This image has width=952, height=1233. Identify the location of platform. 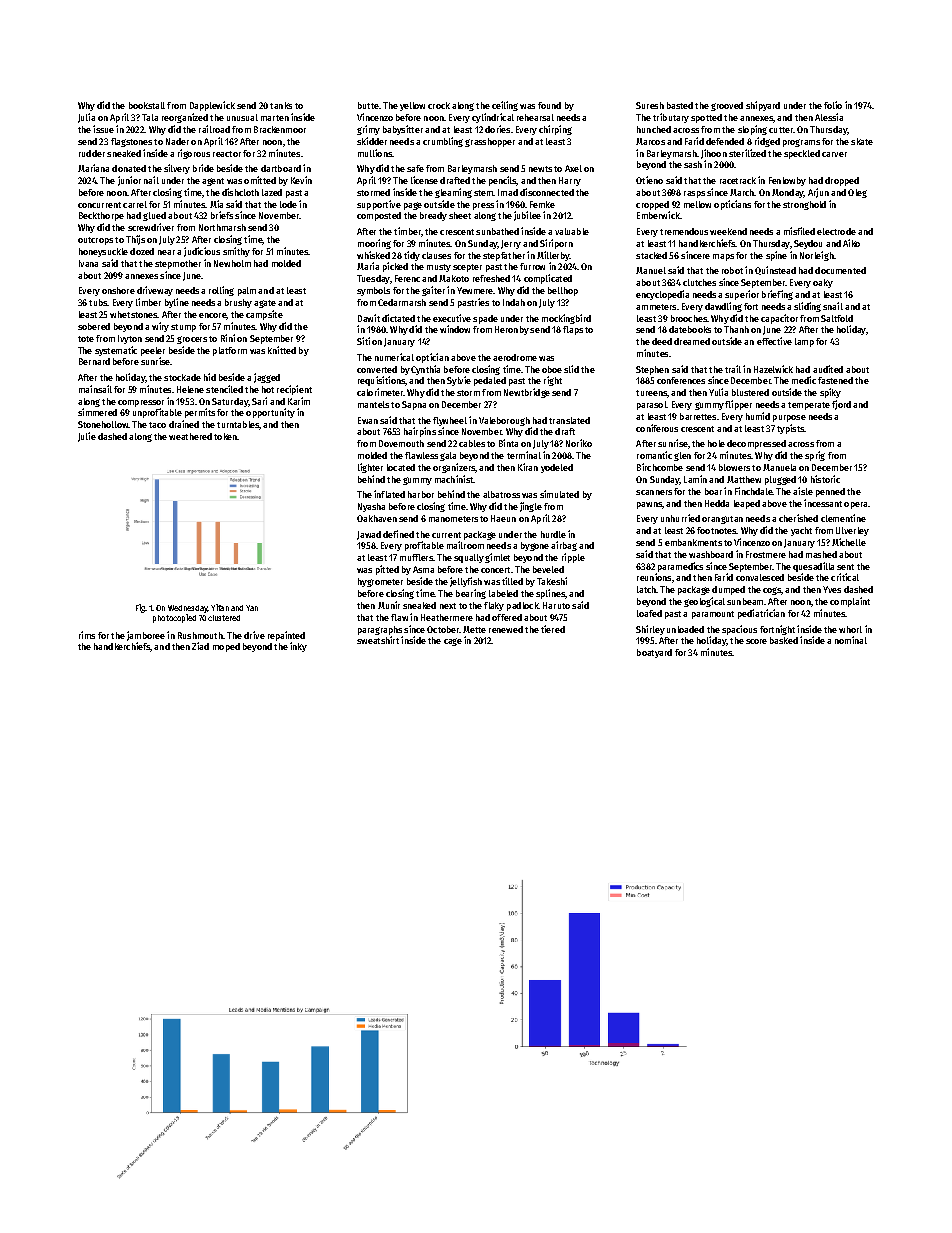
(230, 351).
